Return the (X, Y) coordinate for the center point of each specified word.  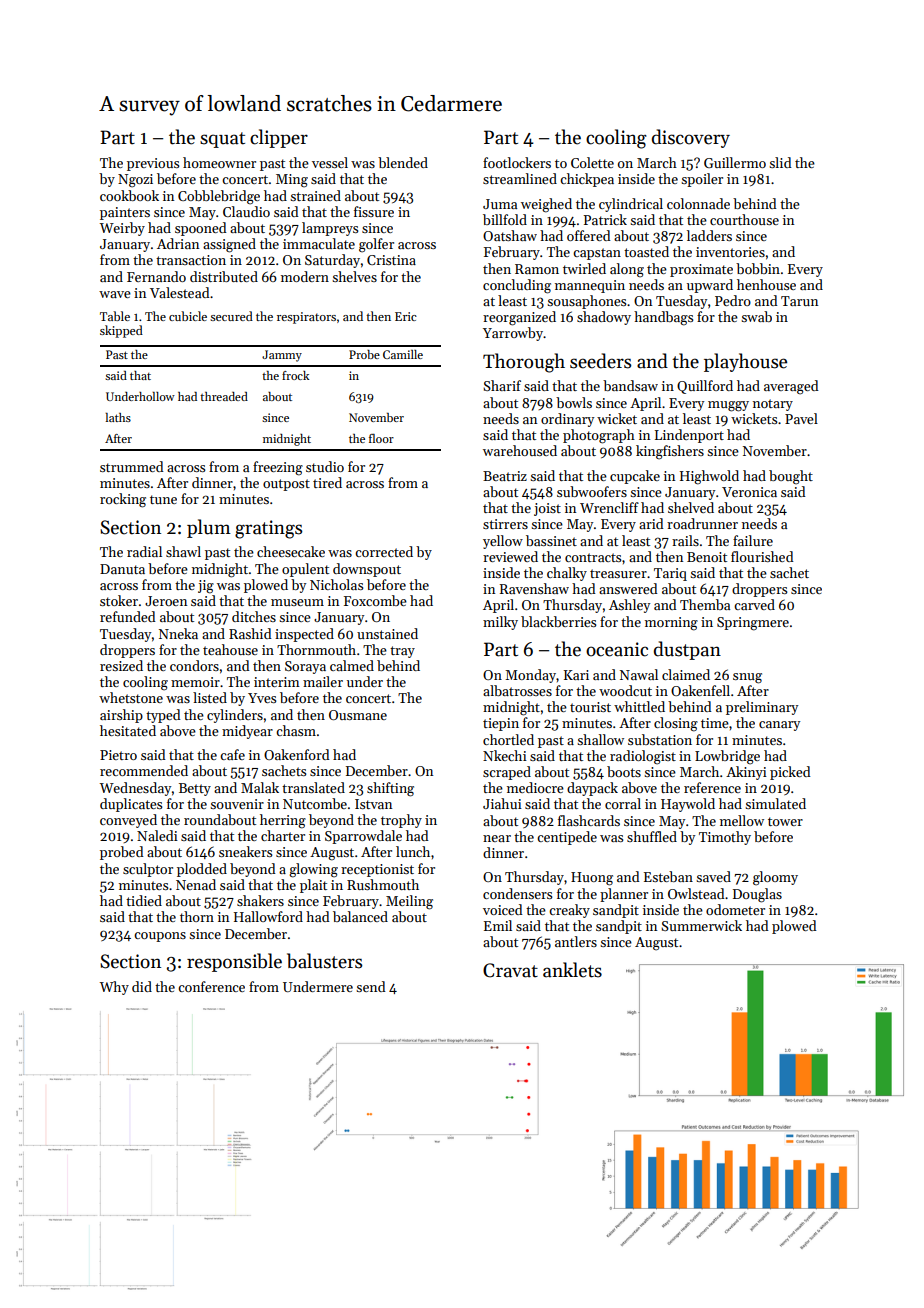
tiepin (501, 724)
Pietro (118, 755)
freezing (278, 468)
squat (222, 140)
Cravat (510, 970)
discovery (691, 138)
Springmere (753, 624)
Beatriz (505, 476)
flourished (762, 556)
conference (211, 986)
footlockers (517, 162)
